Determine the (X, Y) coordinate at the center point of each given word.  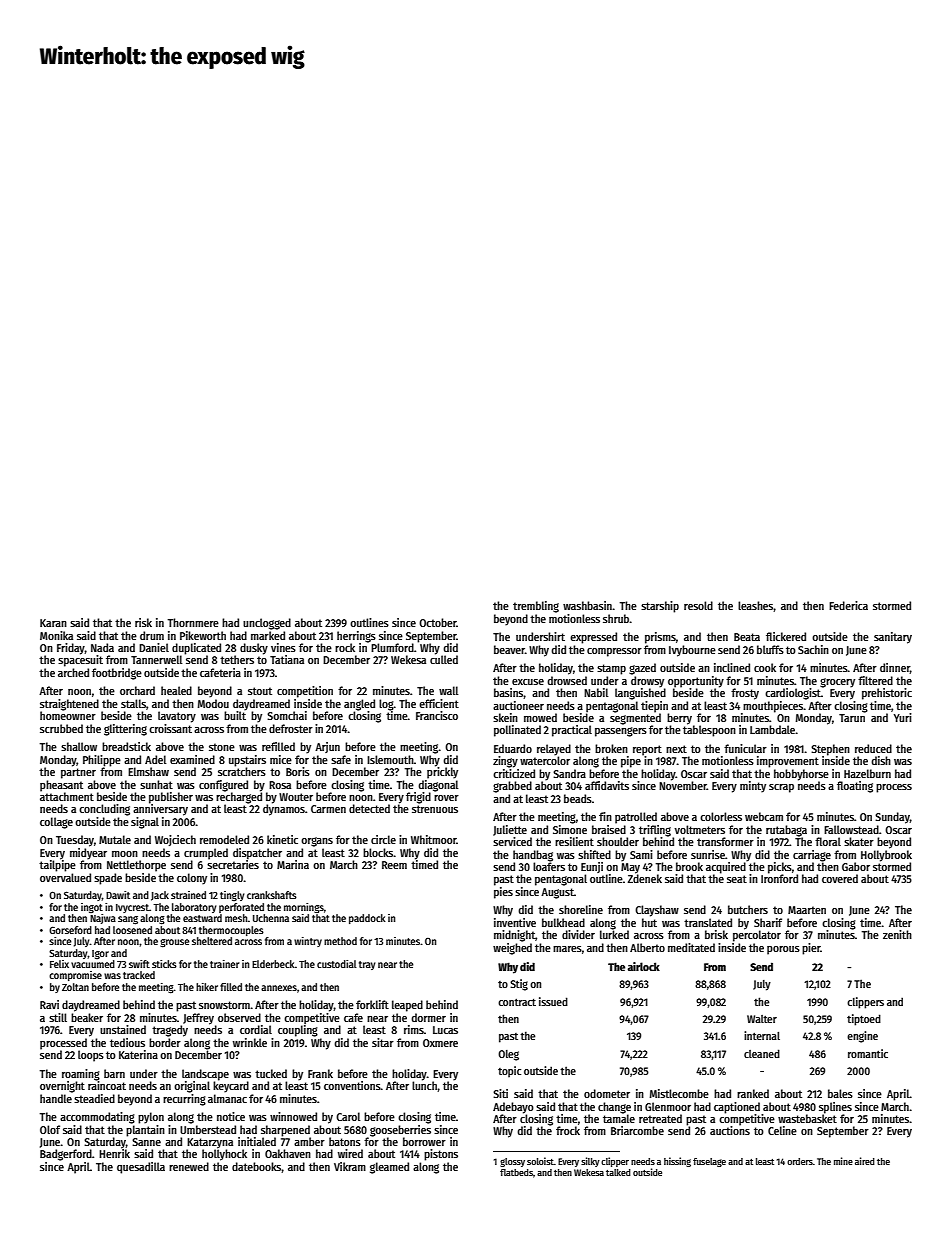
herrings (356, 637)
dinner (895, 668)
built (235, 715)
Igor (100, 954)
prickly (442, 773)
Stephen (830, 750)
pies (503, 893)
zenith (897, 934)
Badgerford (66, 1155)
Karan (53, 623)
